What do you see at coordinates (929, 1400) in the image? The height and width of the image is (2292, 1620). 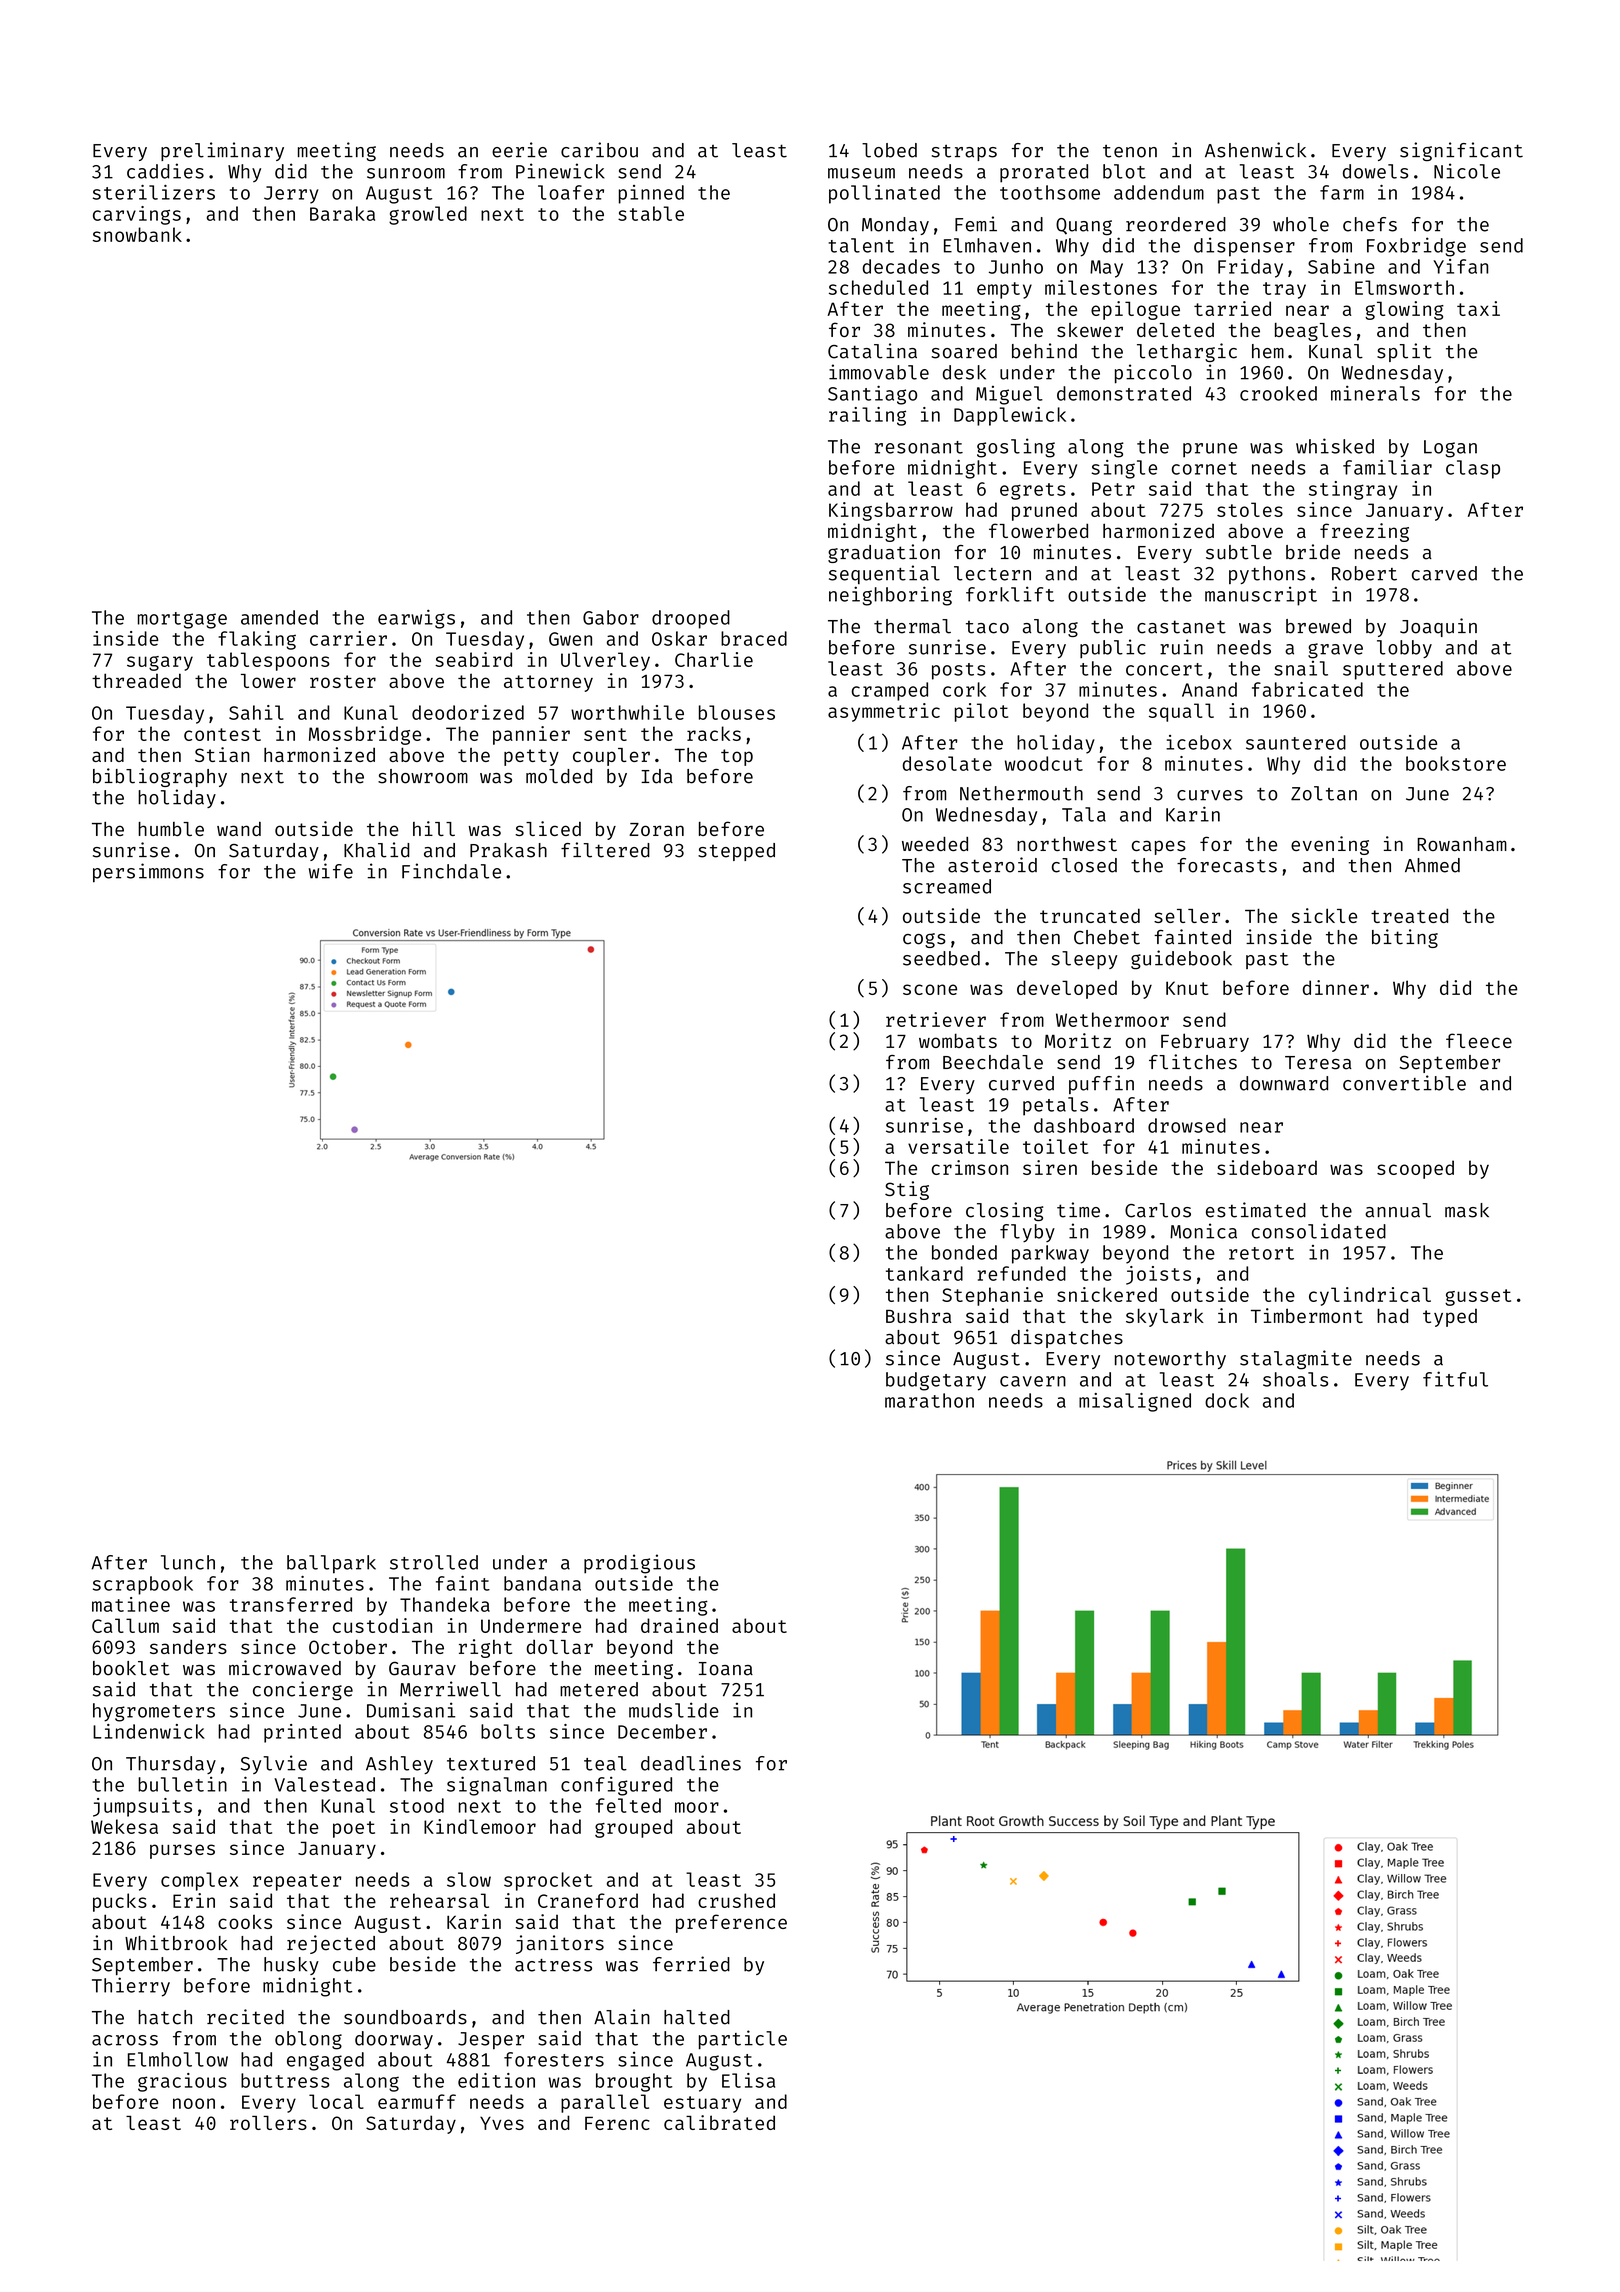 I see `marathon` at bounding box center [929, 1400].
